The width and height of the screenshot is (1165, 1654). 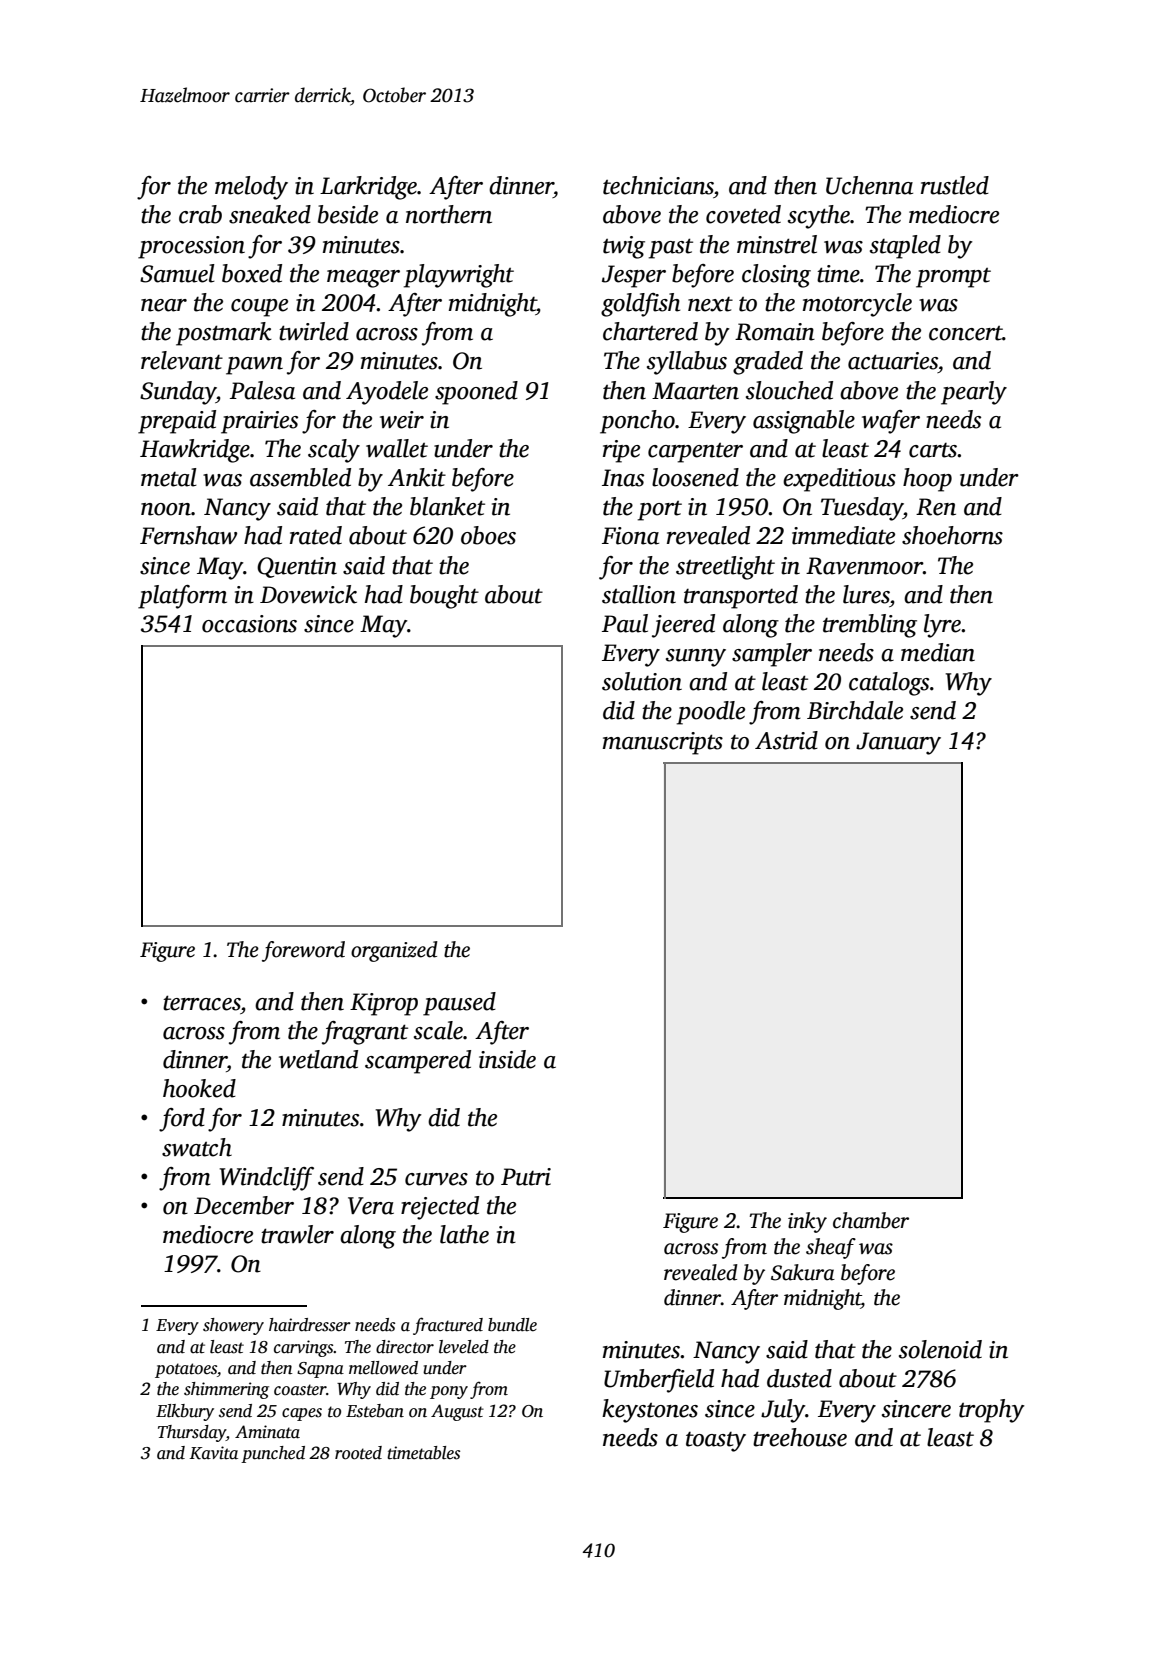 I want to click on expeditious, so click(x=839, y=480).
